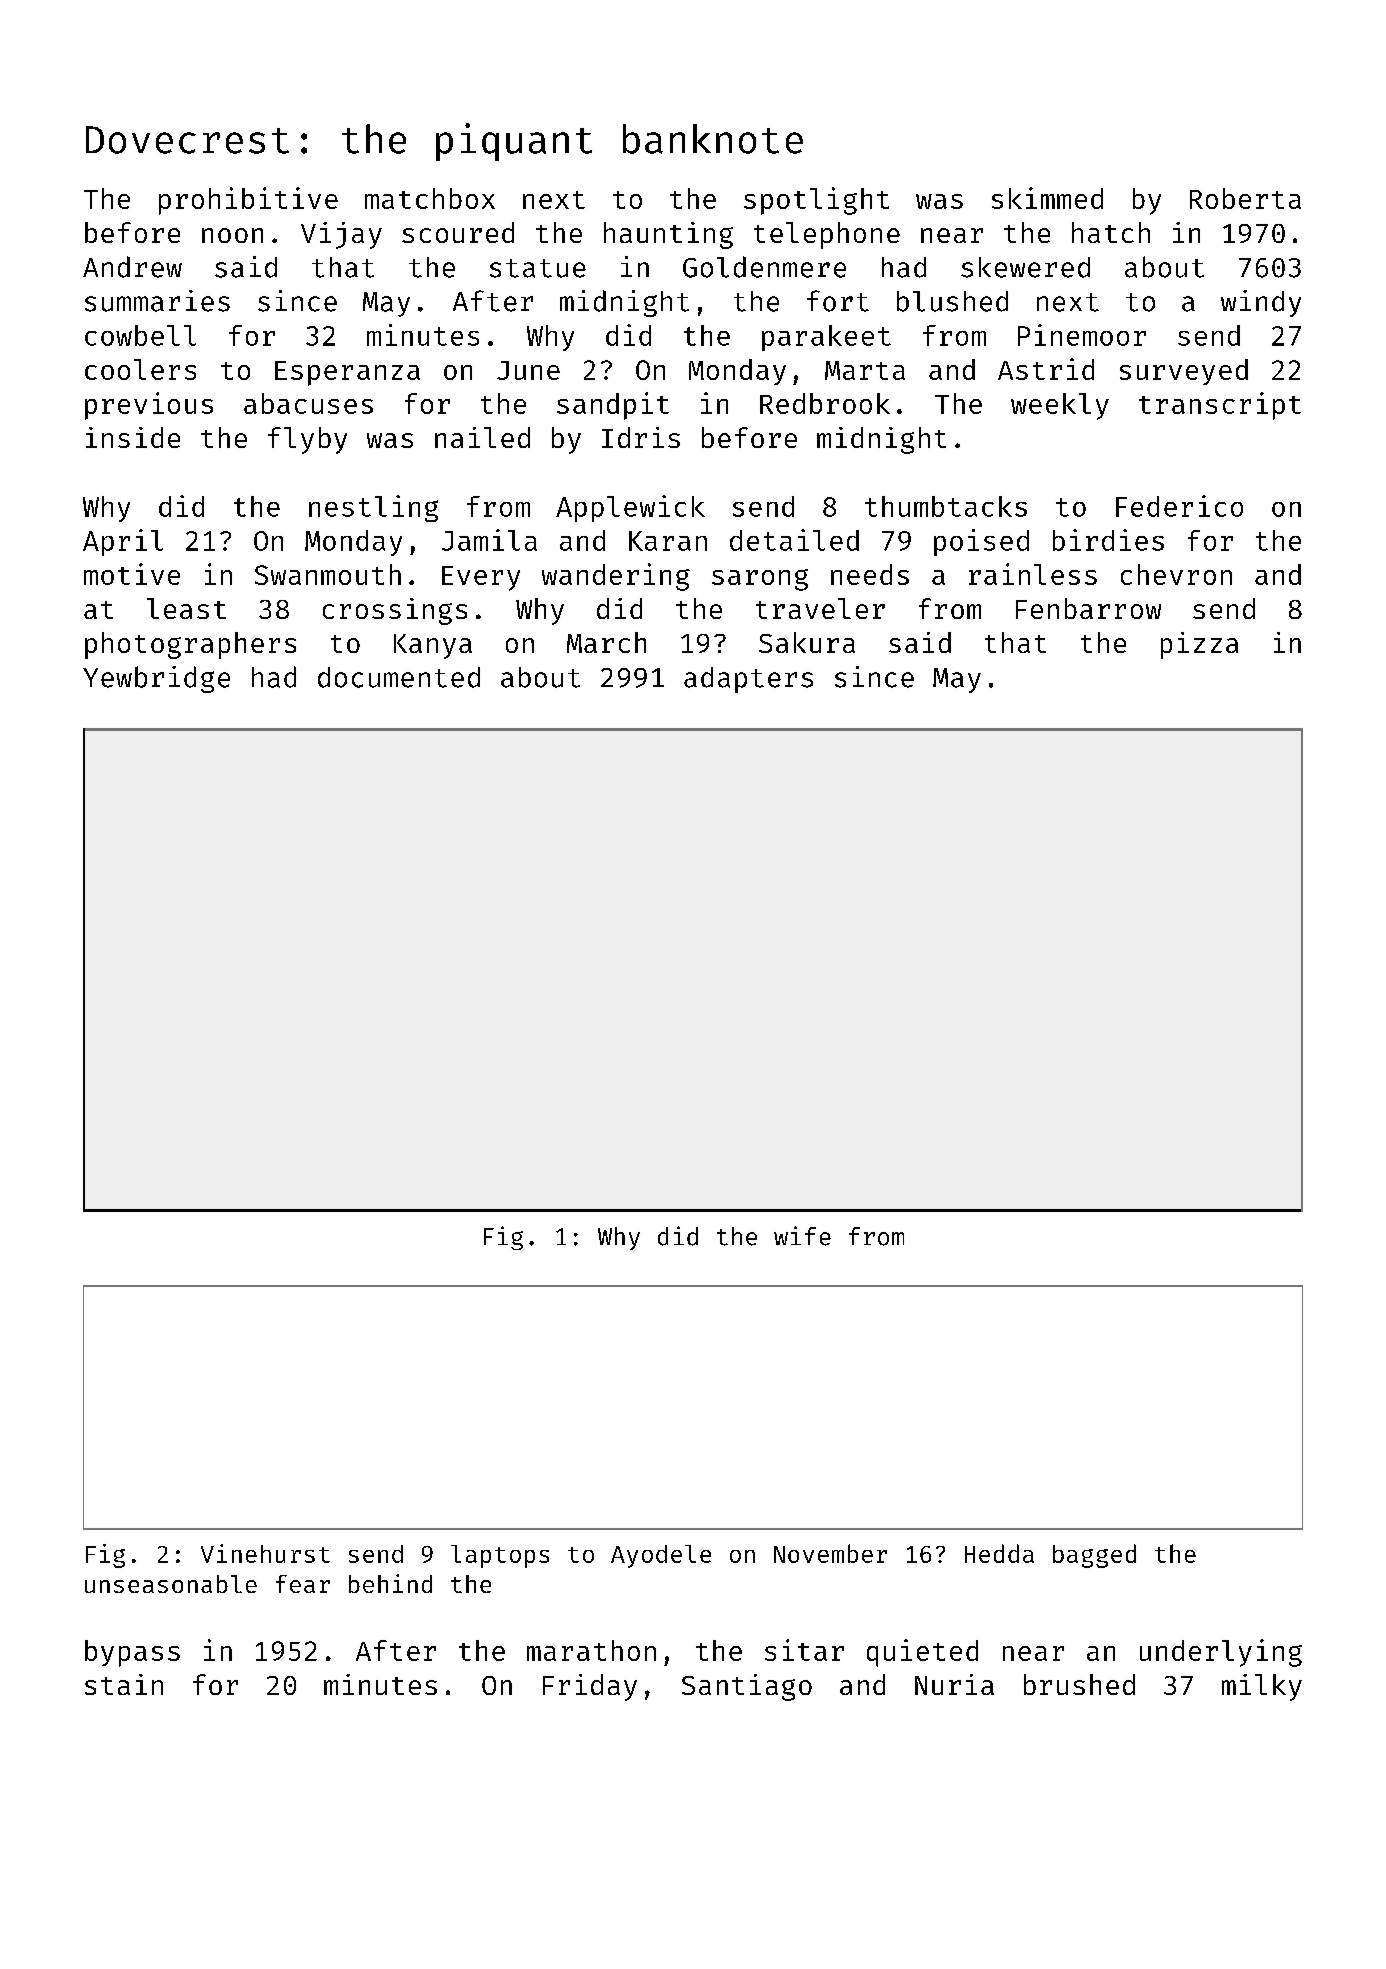 The height and width of the screenshot is (1969, 1386). I want to click on Yewbridge, so click(156, 679).
